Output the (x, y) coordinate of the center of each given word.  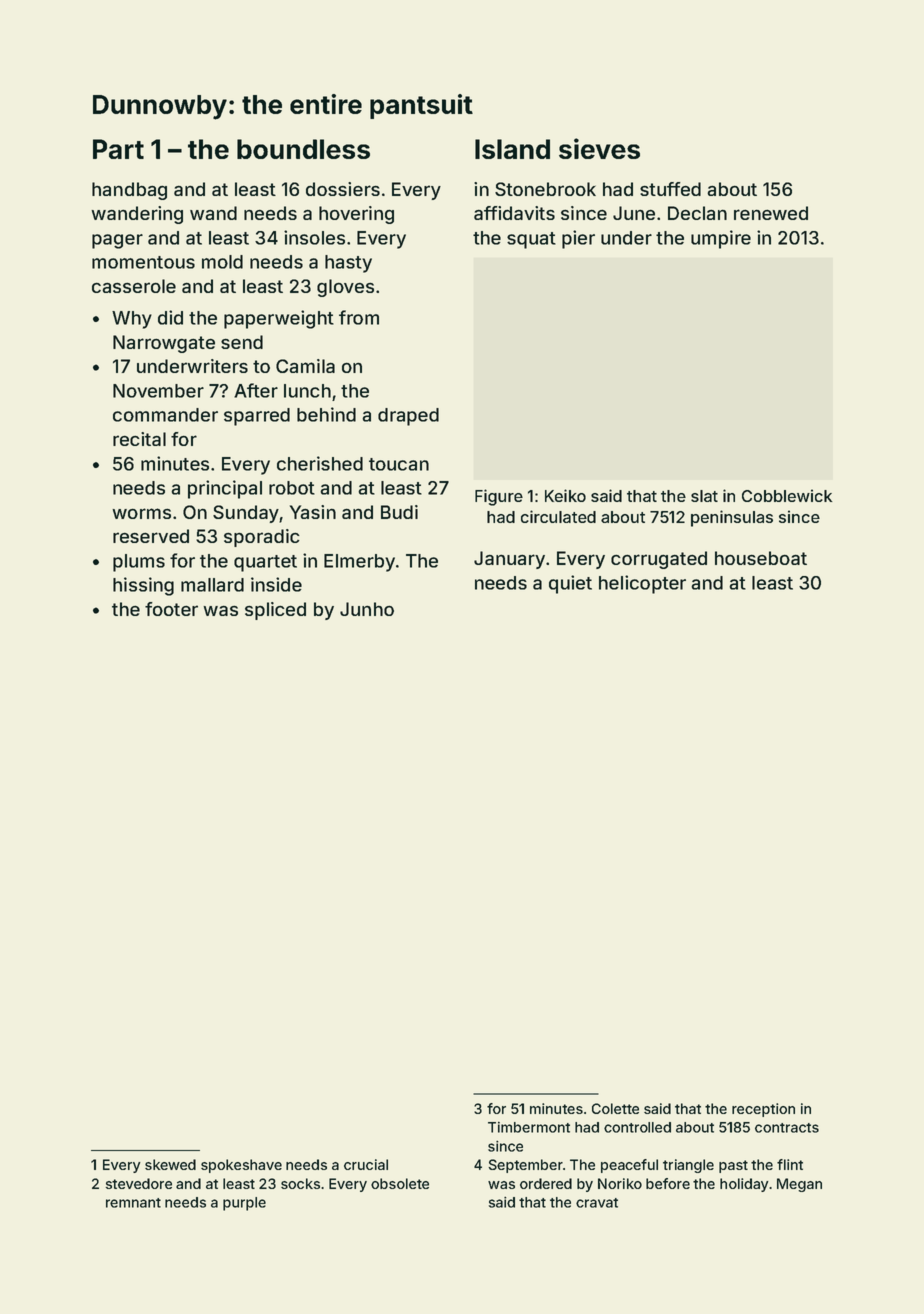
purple (244, 1204)
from (359, 317)
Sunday (246, 514)
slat (704, 496)
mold (222, 262)
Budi (399, 512)
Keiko (565, 495)
